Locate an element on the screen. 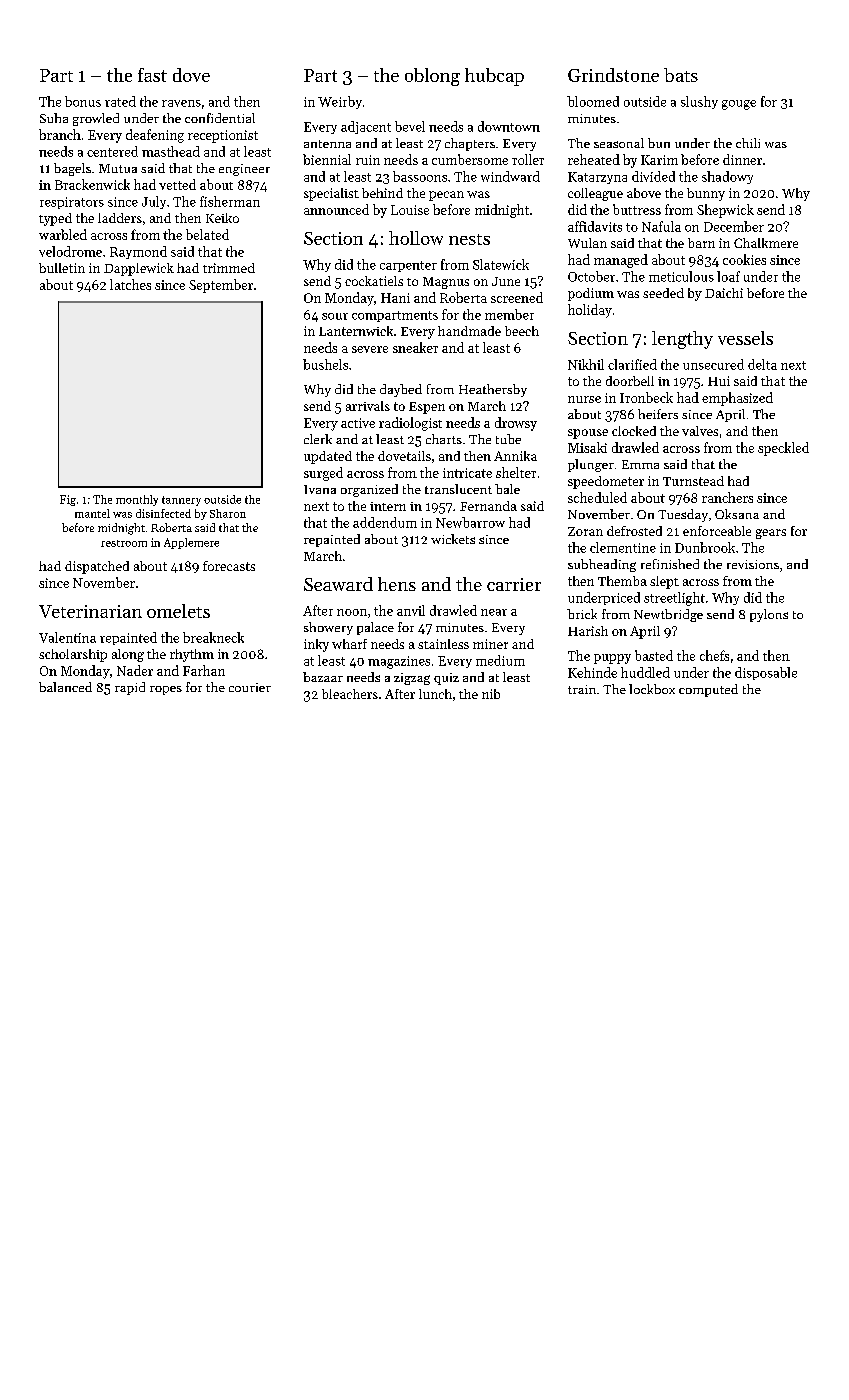  balanced is located at coordinates (65, 687).
